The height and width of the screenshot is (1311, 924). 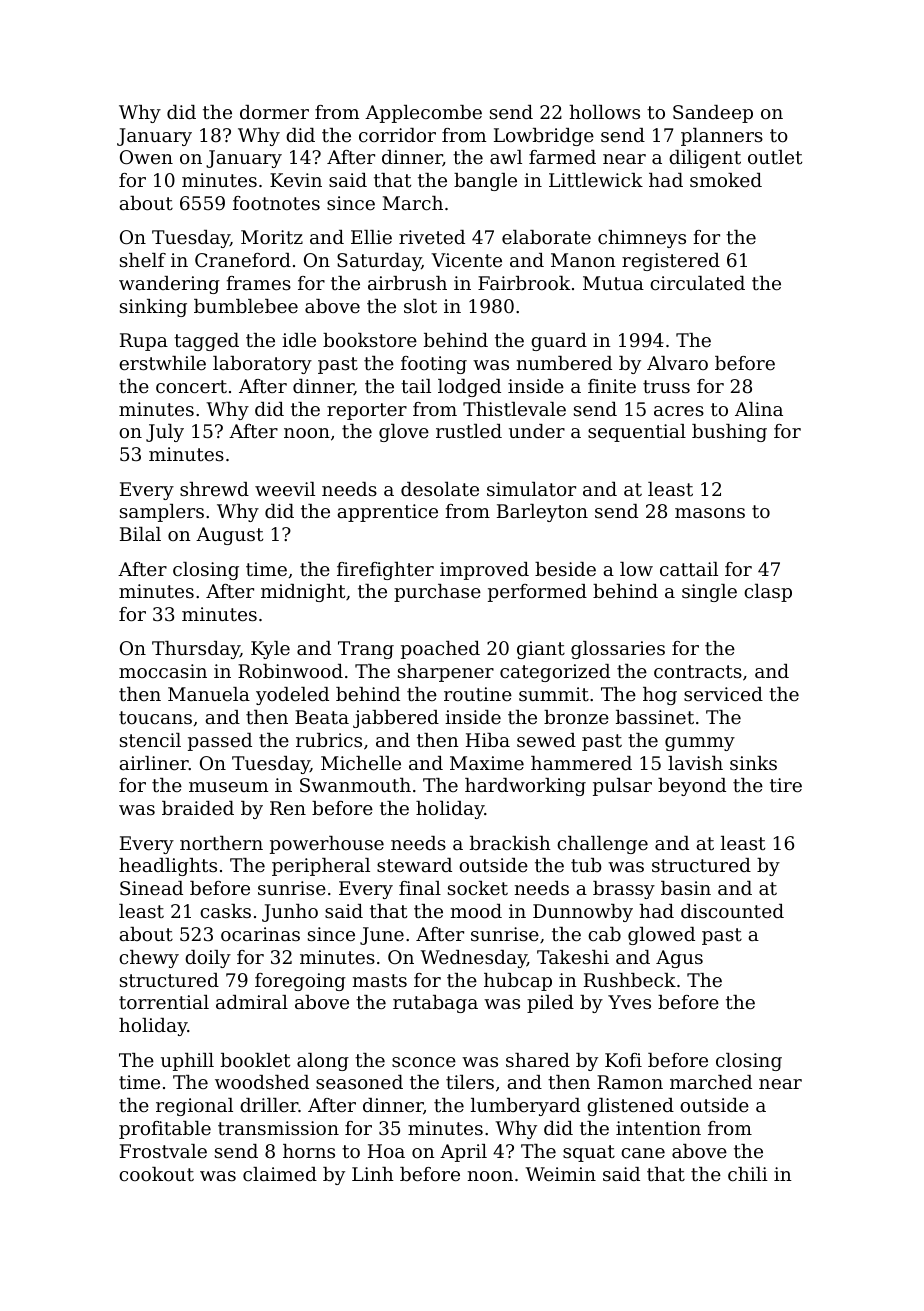 I want to click on dormer, so click(x=274, y=112).
